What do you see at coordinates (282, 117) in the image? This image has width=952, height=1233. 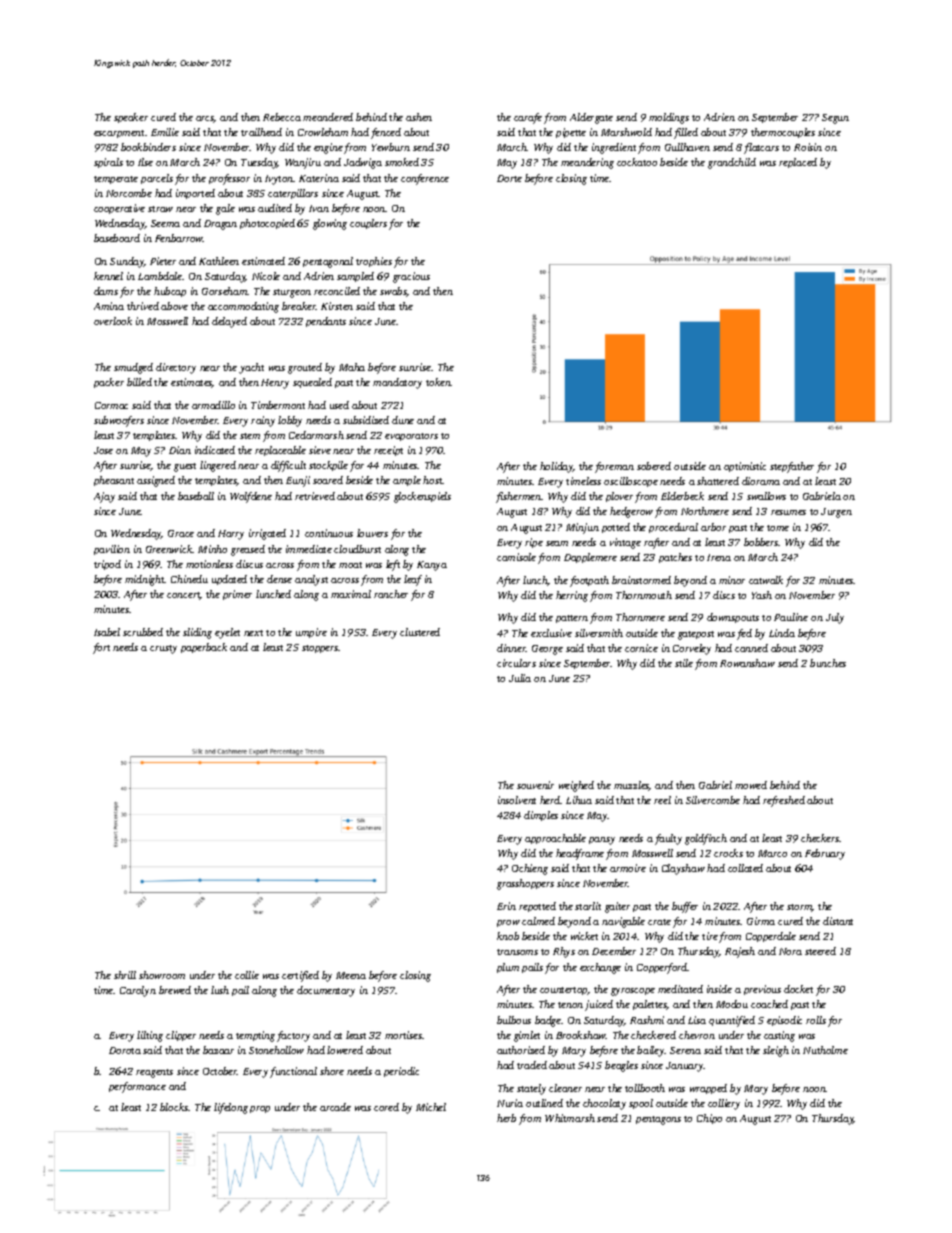 I see `Rebecca` at bounding box center [282, 117].
